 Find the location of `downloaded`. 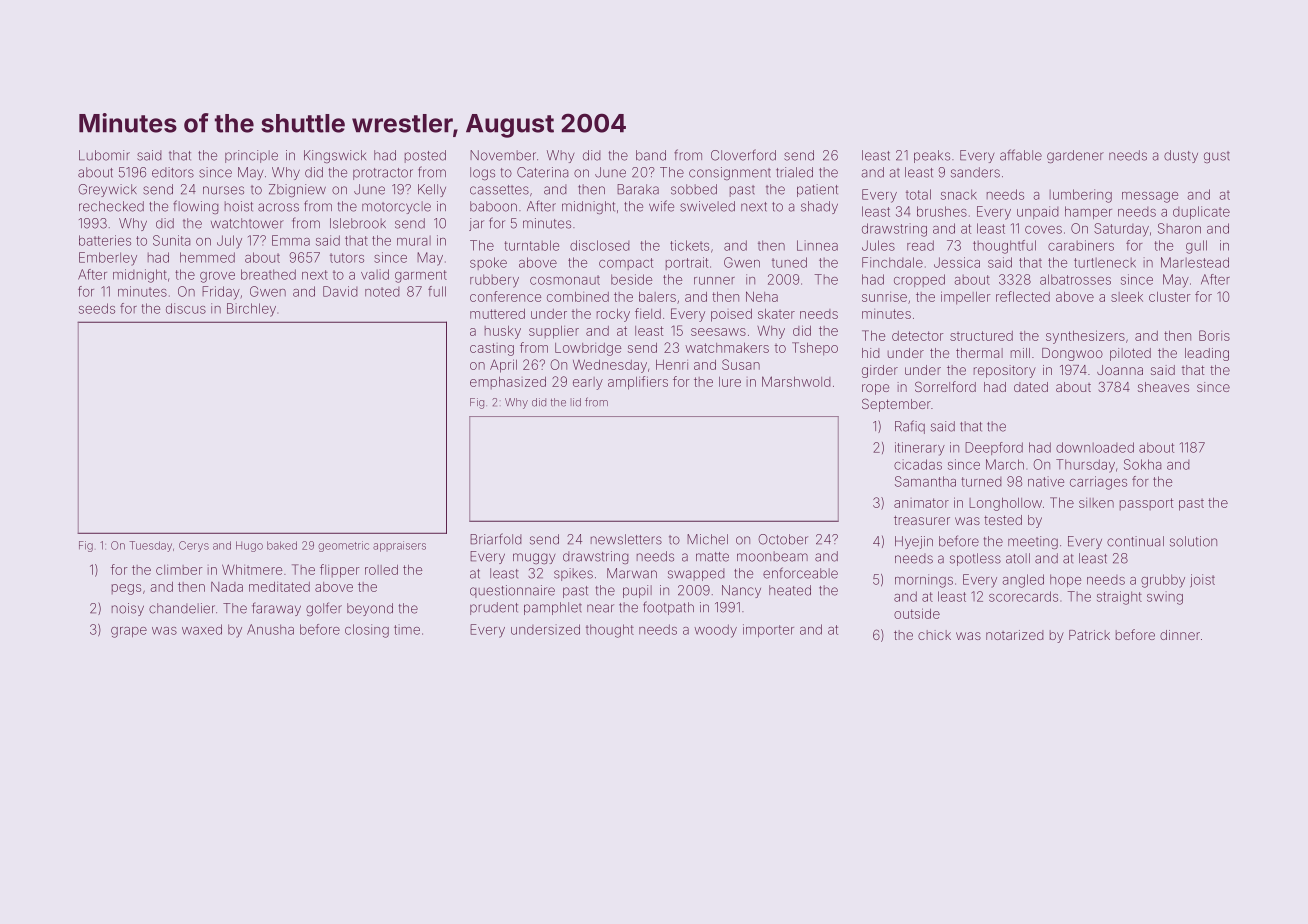

downloaded is located at coordinates (1095, 447).
